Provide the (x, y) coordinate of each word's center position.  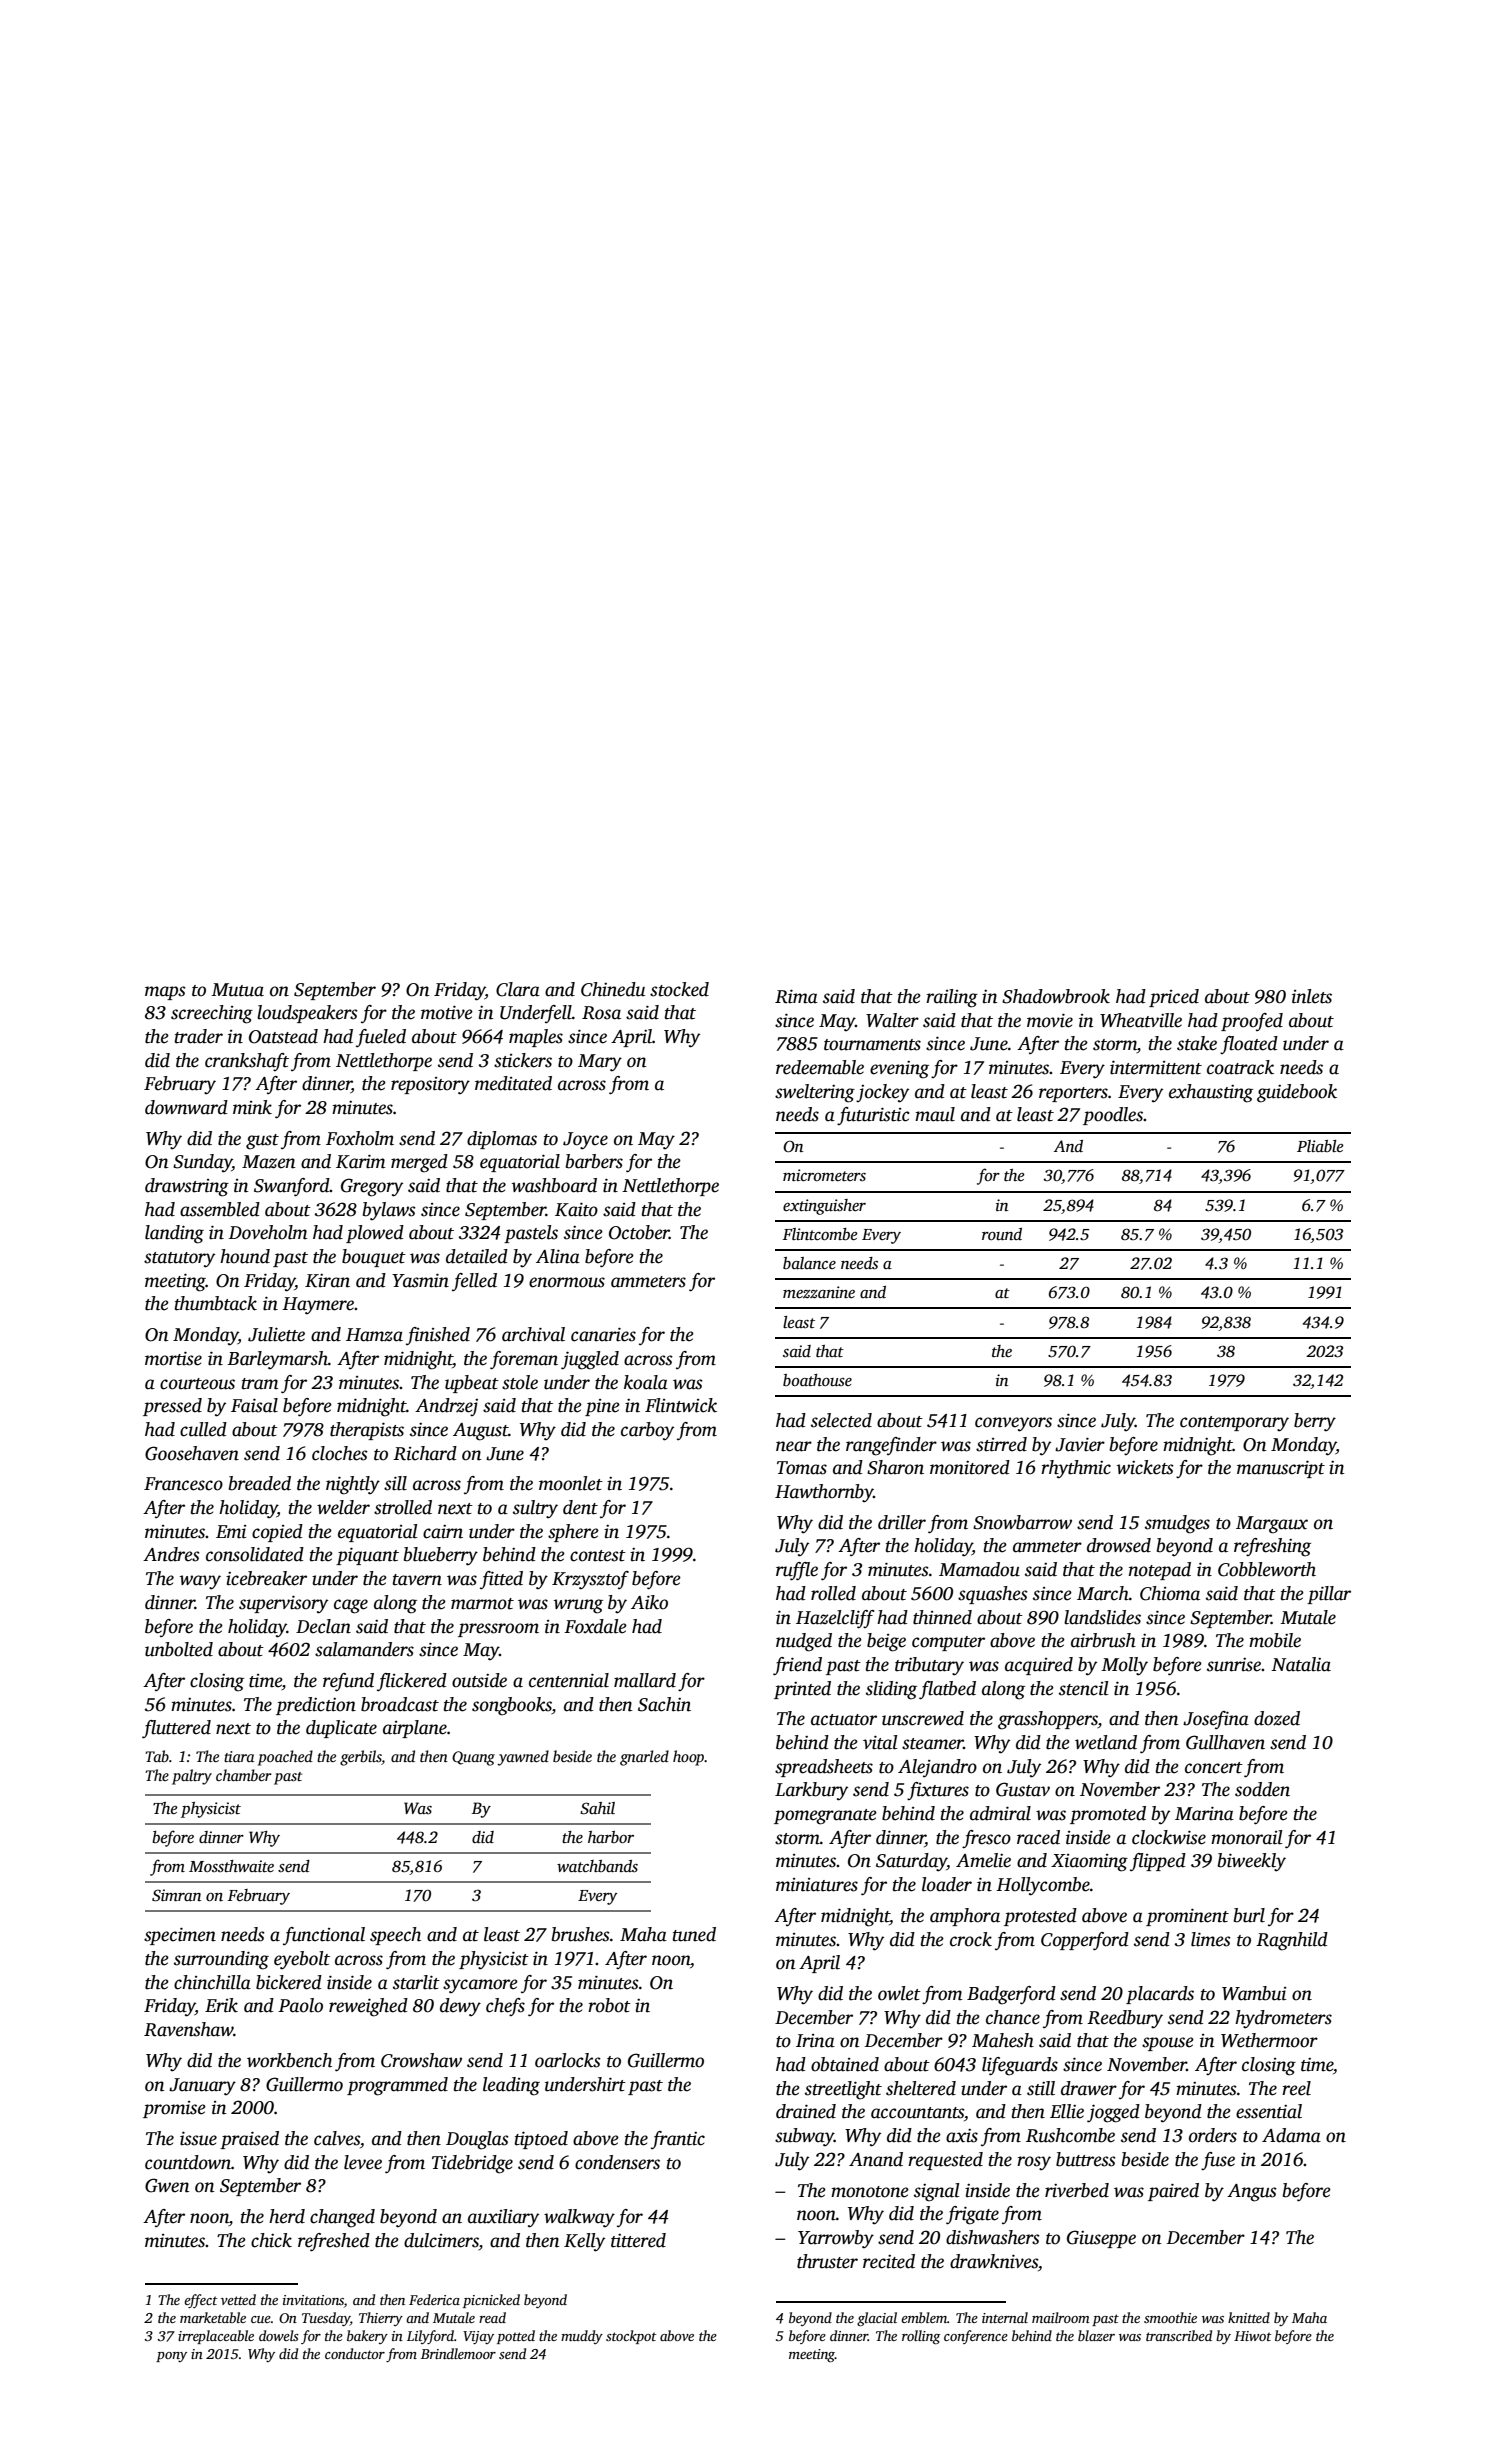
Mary (600, 1063)
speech (395, 1936)
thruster (827, 2261)
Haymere (318, 1306)
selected (841, 1420)
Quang (473, 1758)
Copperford (1085, 1941)
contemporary (1234, 1424)
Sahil (597, 1808)
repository (430, 1086)
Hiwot (1253, 2336)
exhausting (1211, 1093)
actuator (844, 1720)
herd (287, 2216)
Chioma (1170, 1593)
